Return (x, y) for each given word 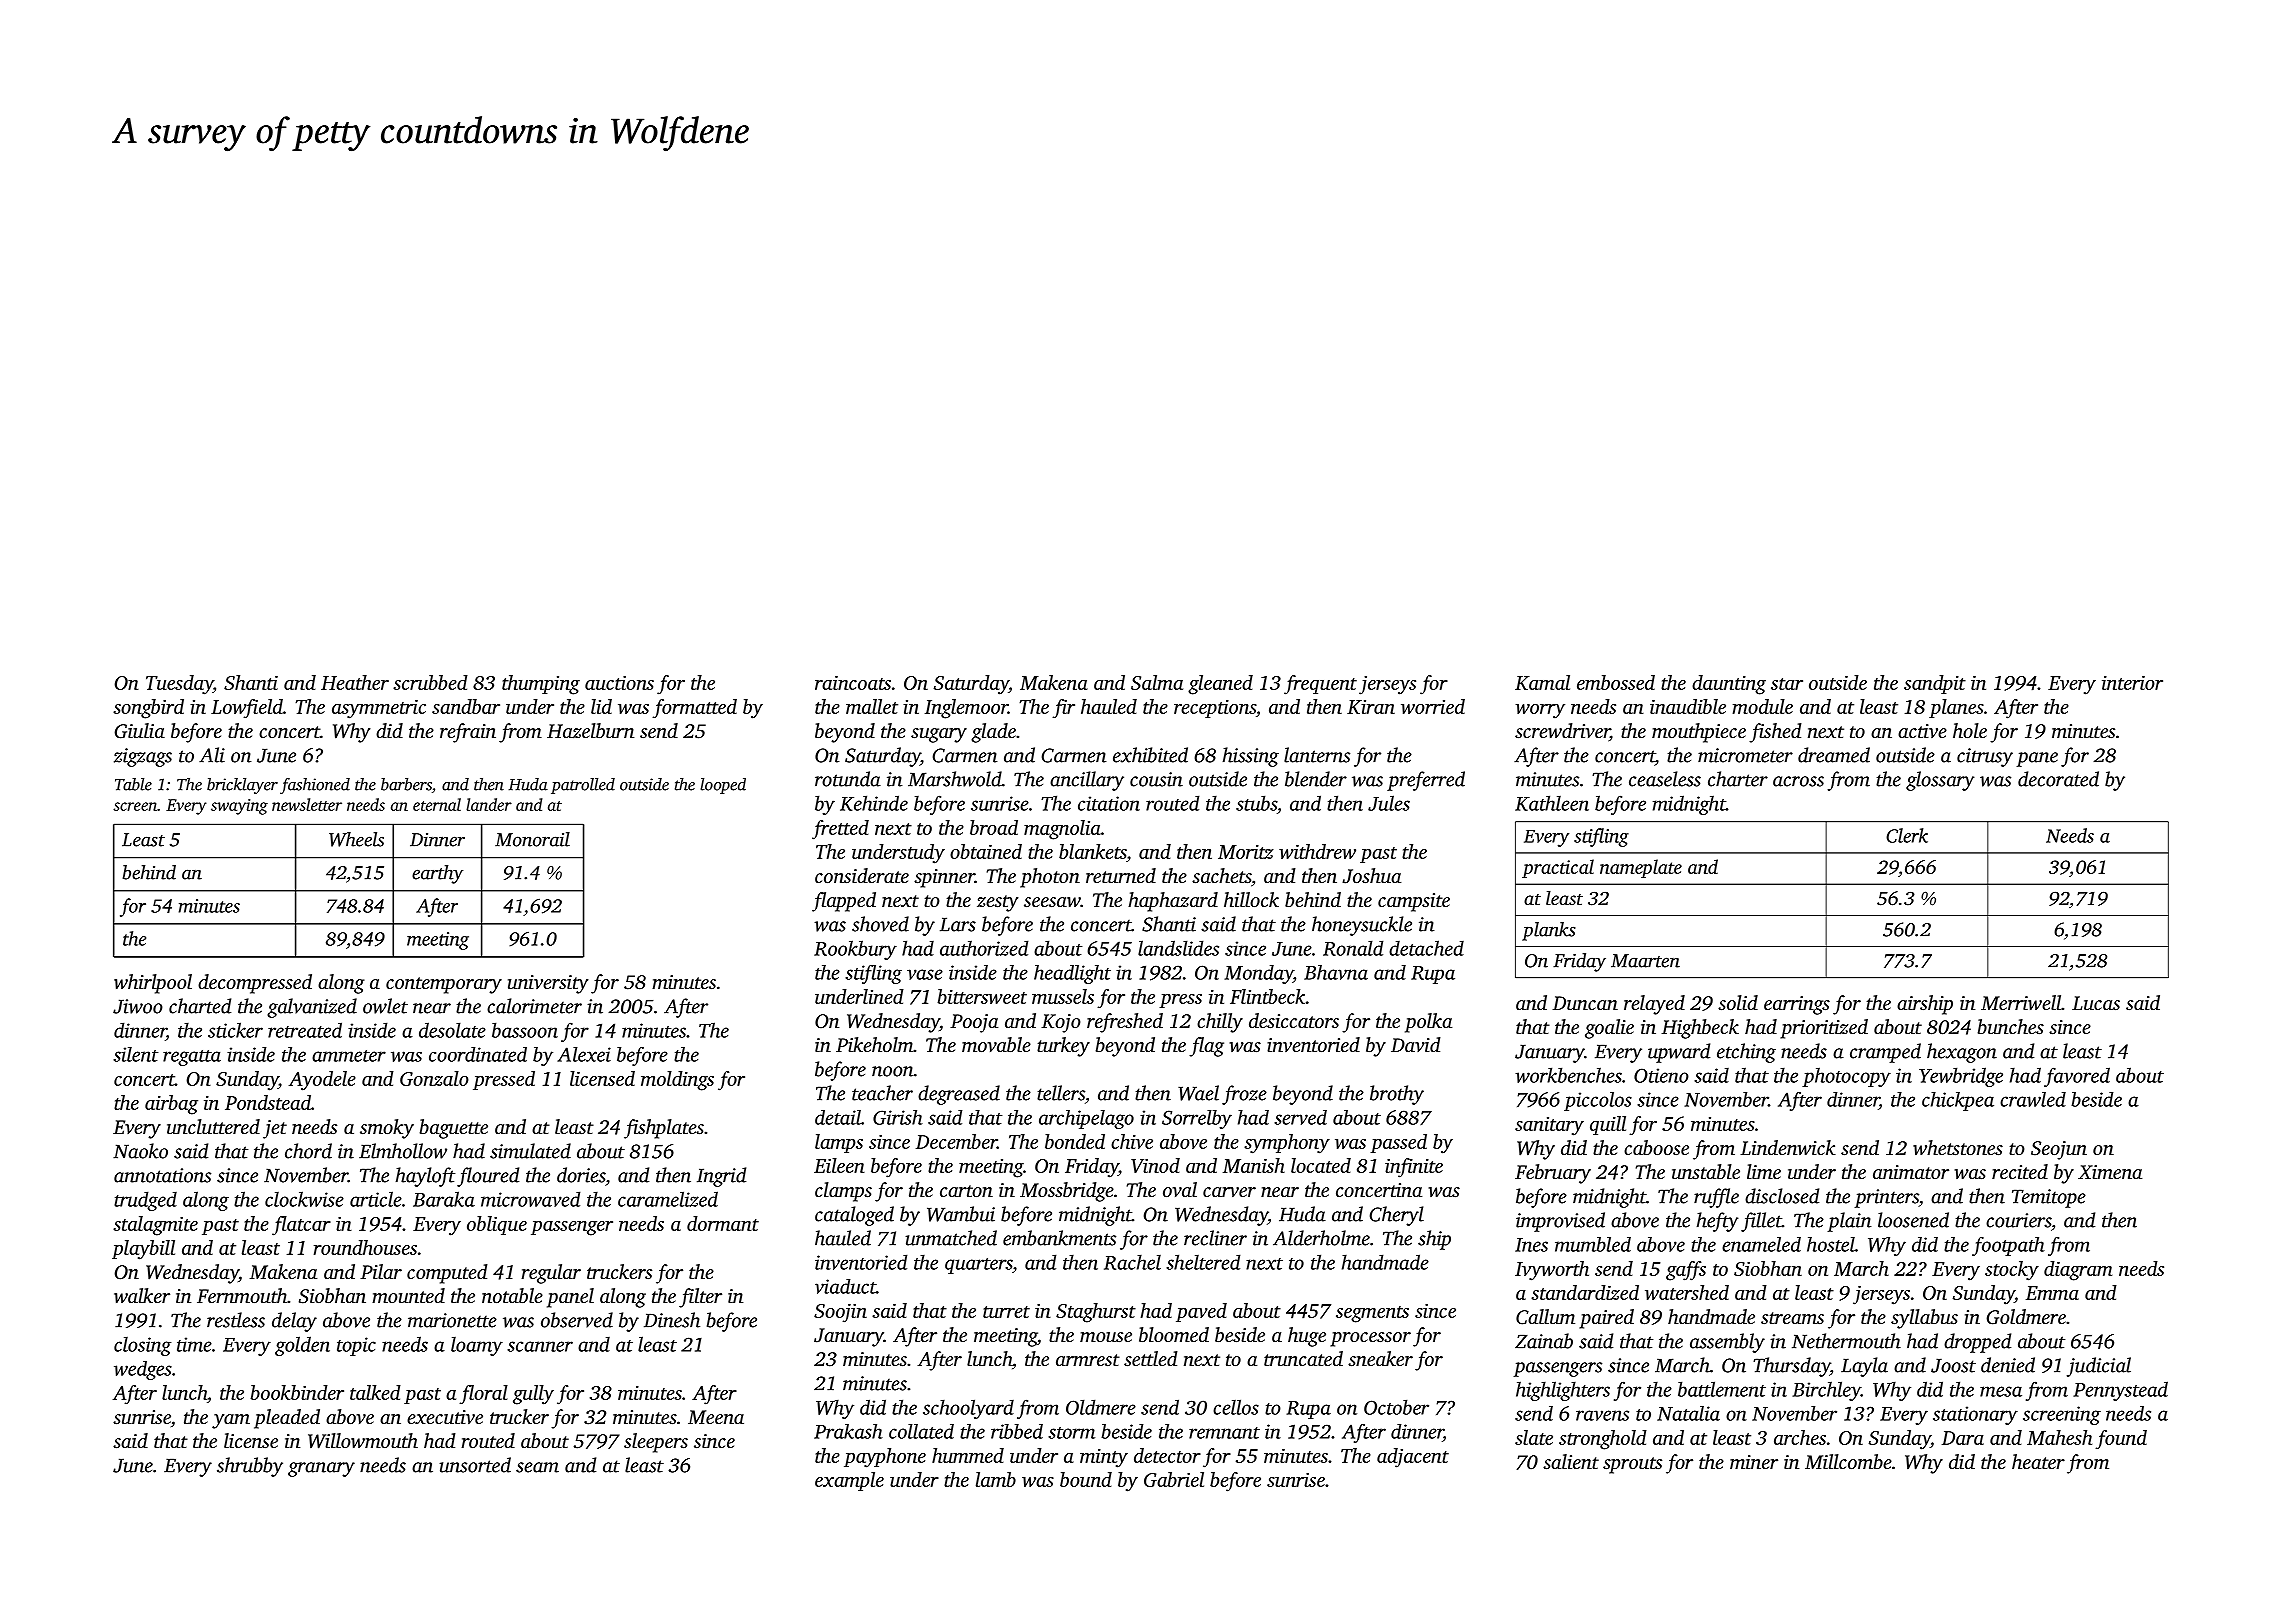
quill (1608, 1125)
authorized (984, 948)
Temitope (2049, 1198)
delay (294, 1322)
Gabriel (1174, 1479)
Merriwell (2021, 1003)
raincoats (853, 683)
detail (838, 1117)
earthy (437, 874)
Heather (355, 682)
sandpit (1935, 684)
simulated (530, 1151)
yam (231, 1421)
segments (1372, 1314)
